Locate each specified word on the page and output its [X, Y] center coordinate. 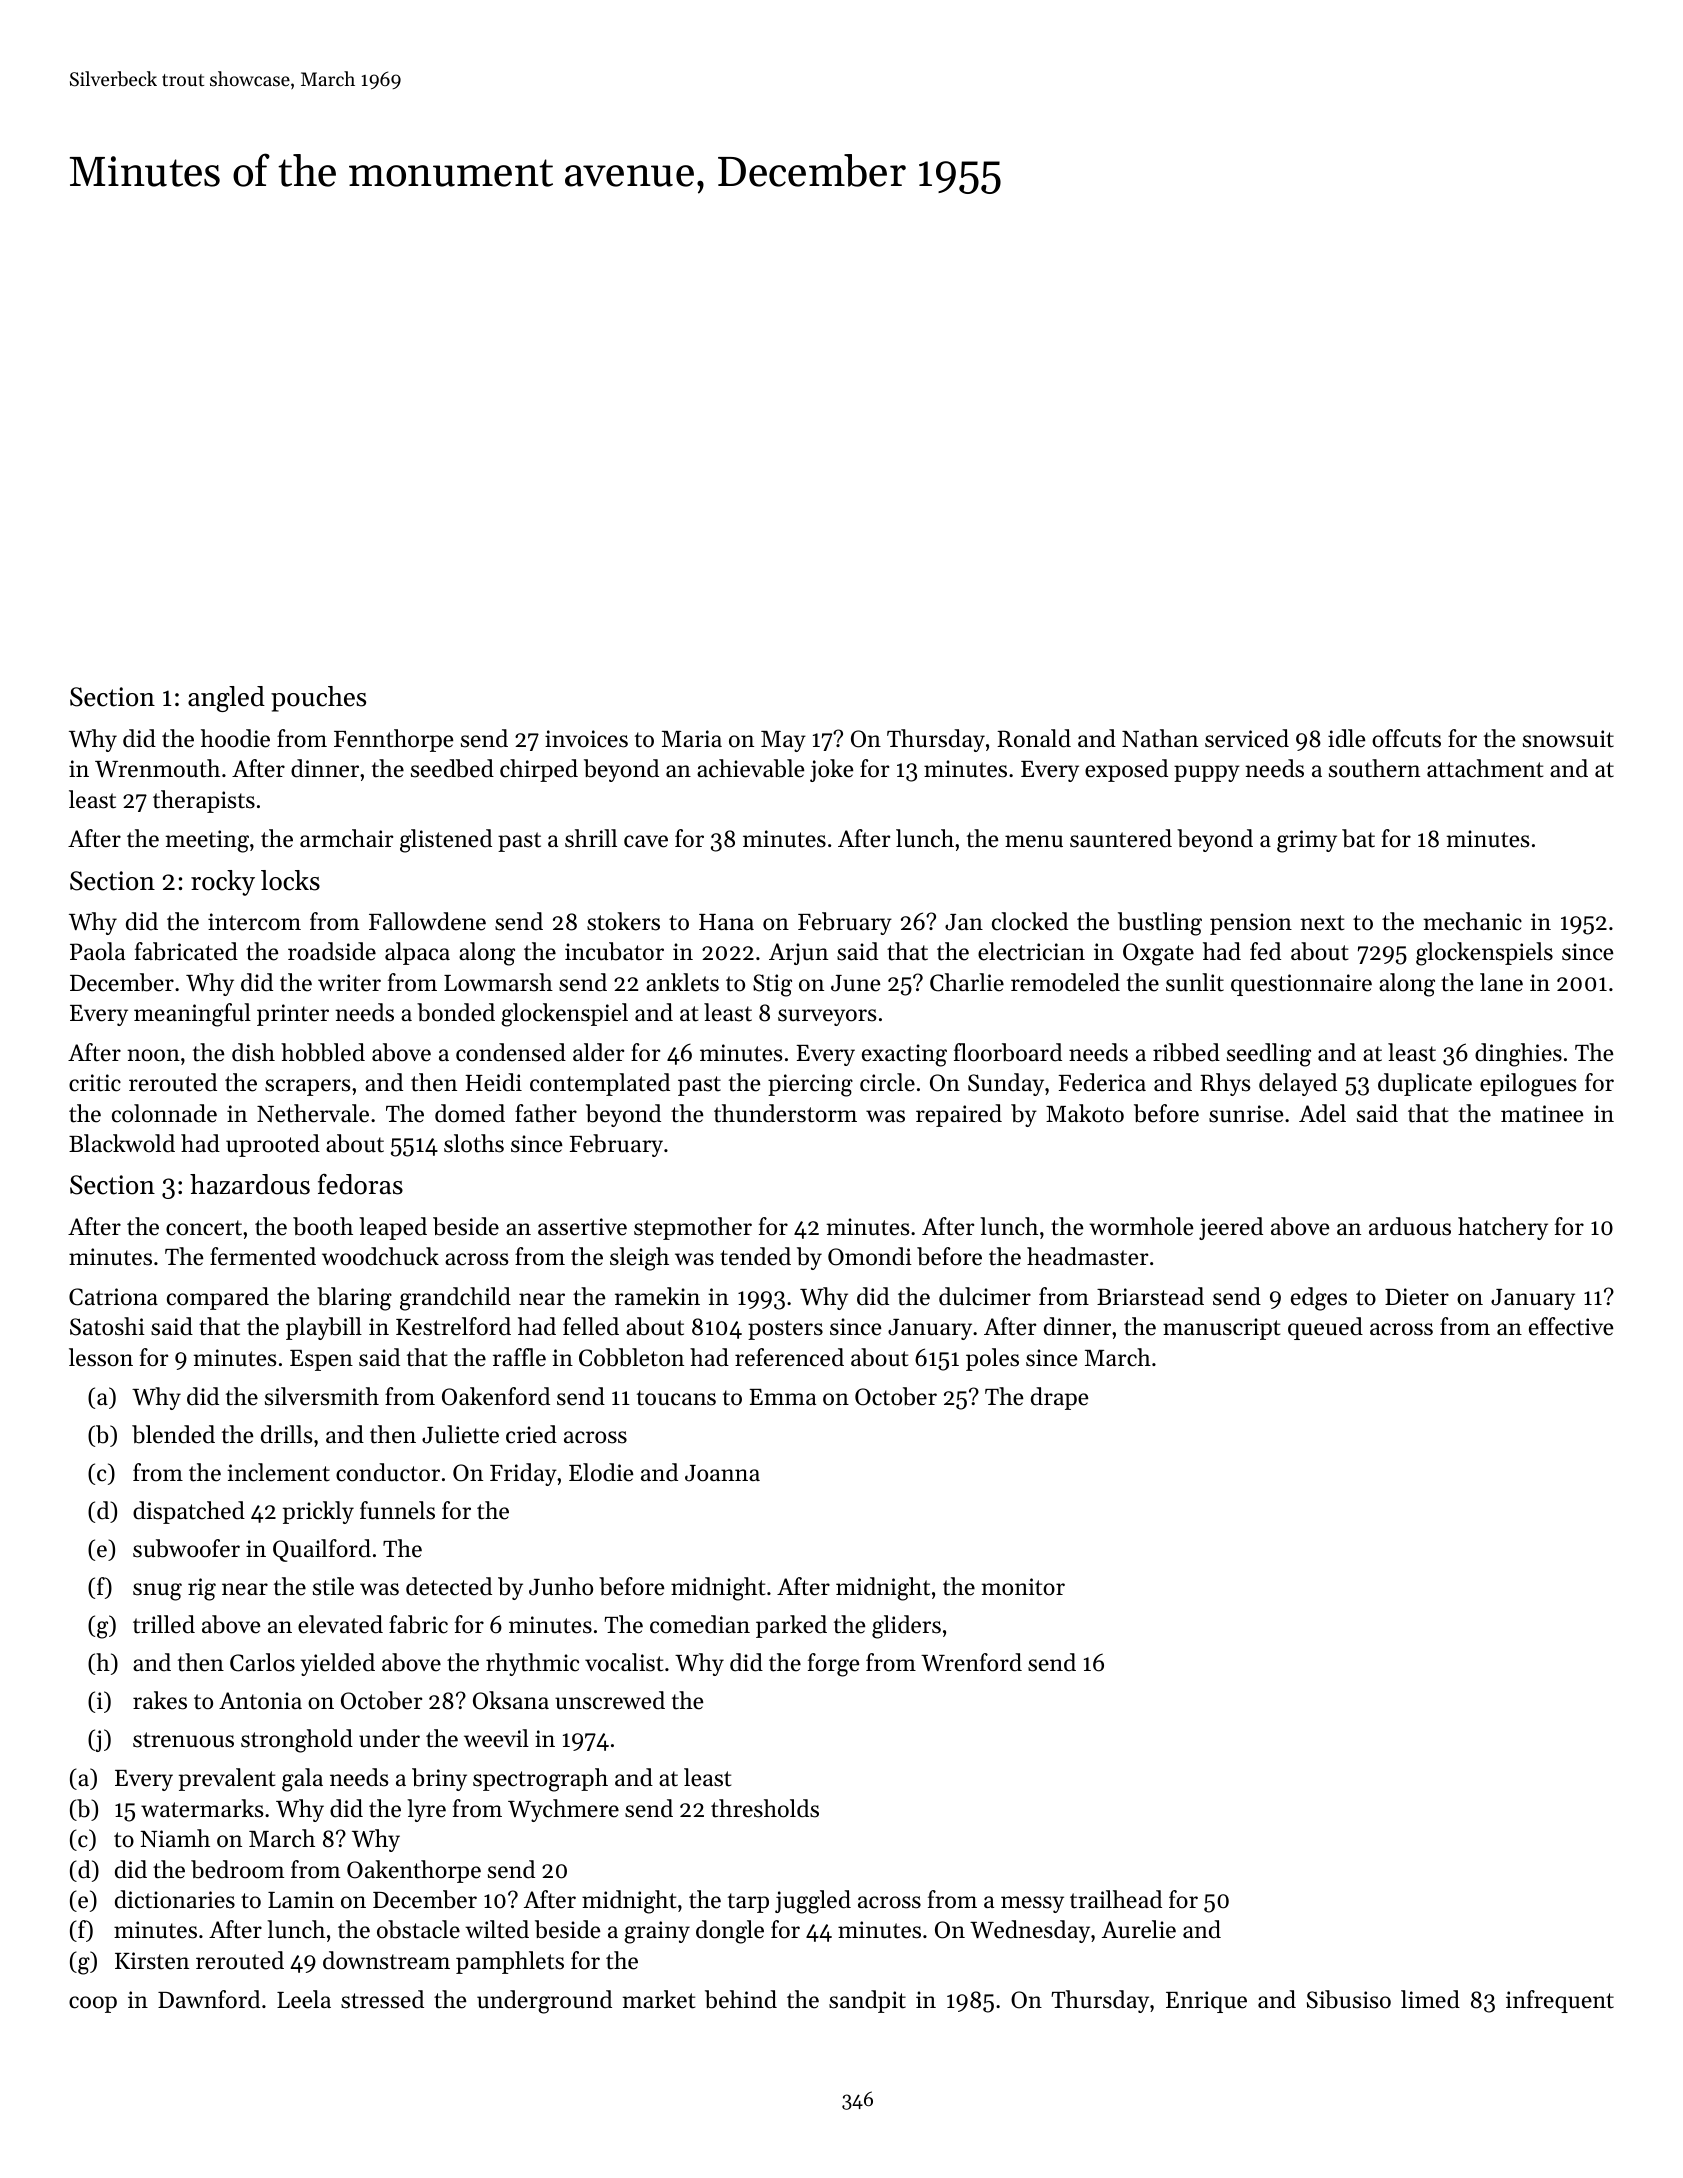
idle [1347, 738]
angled [226, 699]
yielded [338, 1664]
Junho [561, 1586]
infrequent [1560, 2001]
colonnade [164, 1113]
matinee [1542, 1114]
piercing [810, 1085]
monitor [1023, 1587]
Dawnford [209, 1999]
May [783, 741]
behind [741, 1999]
